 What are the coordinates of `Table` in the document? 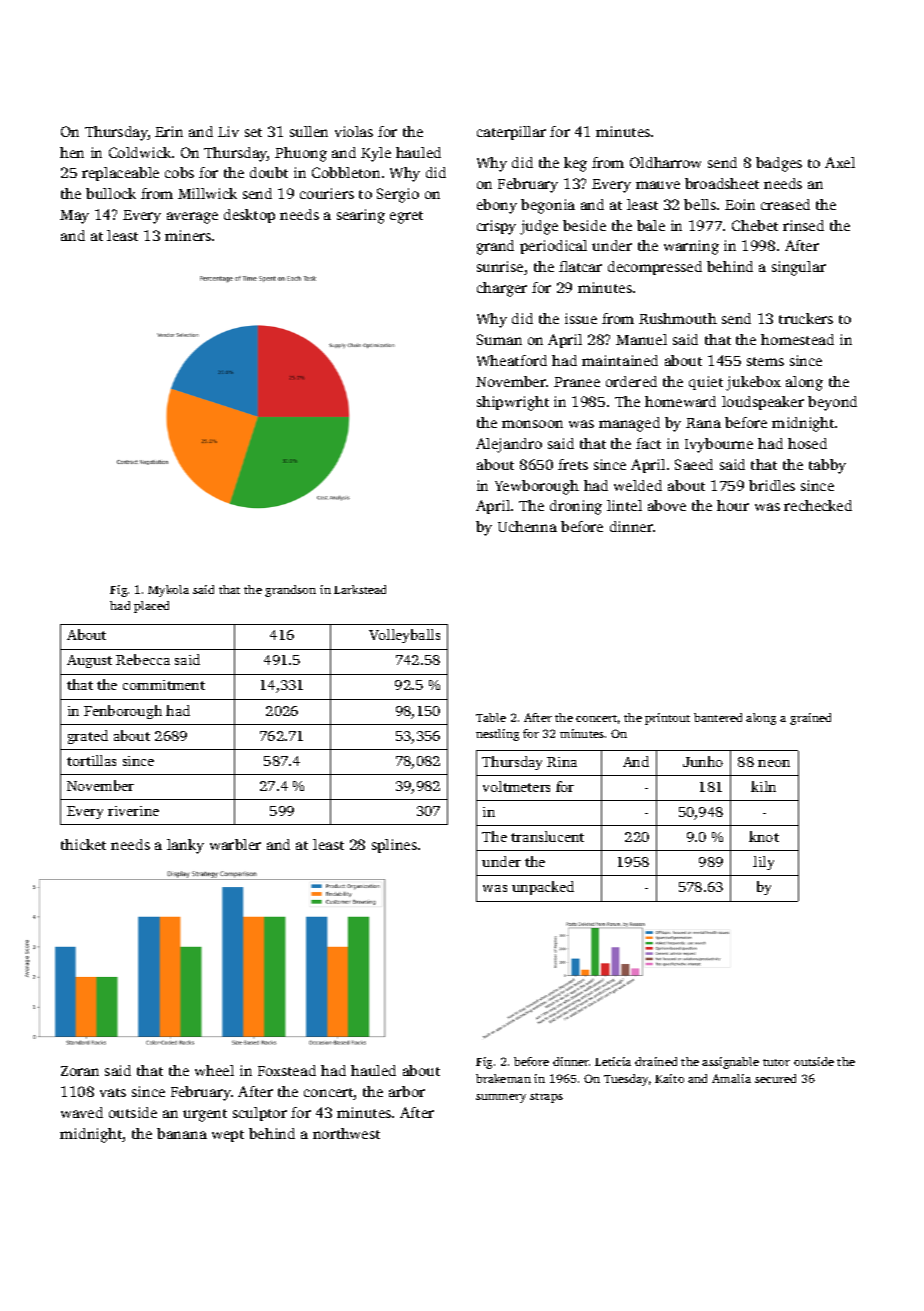 It's located at (491, 717).
